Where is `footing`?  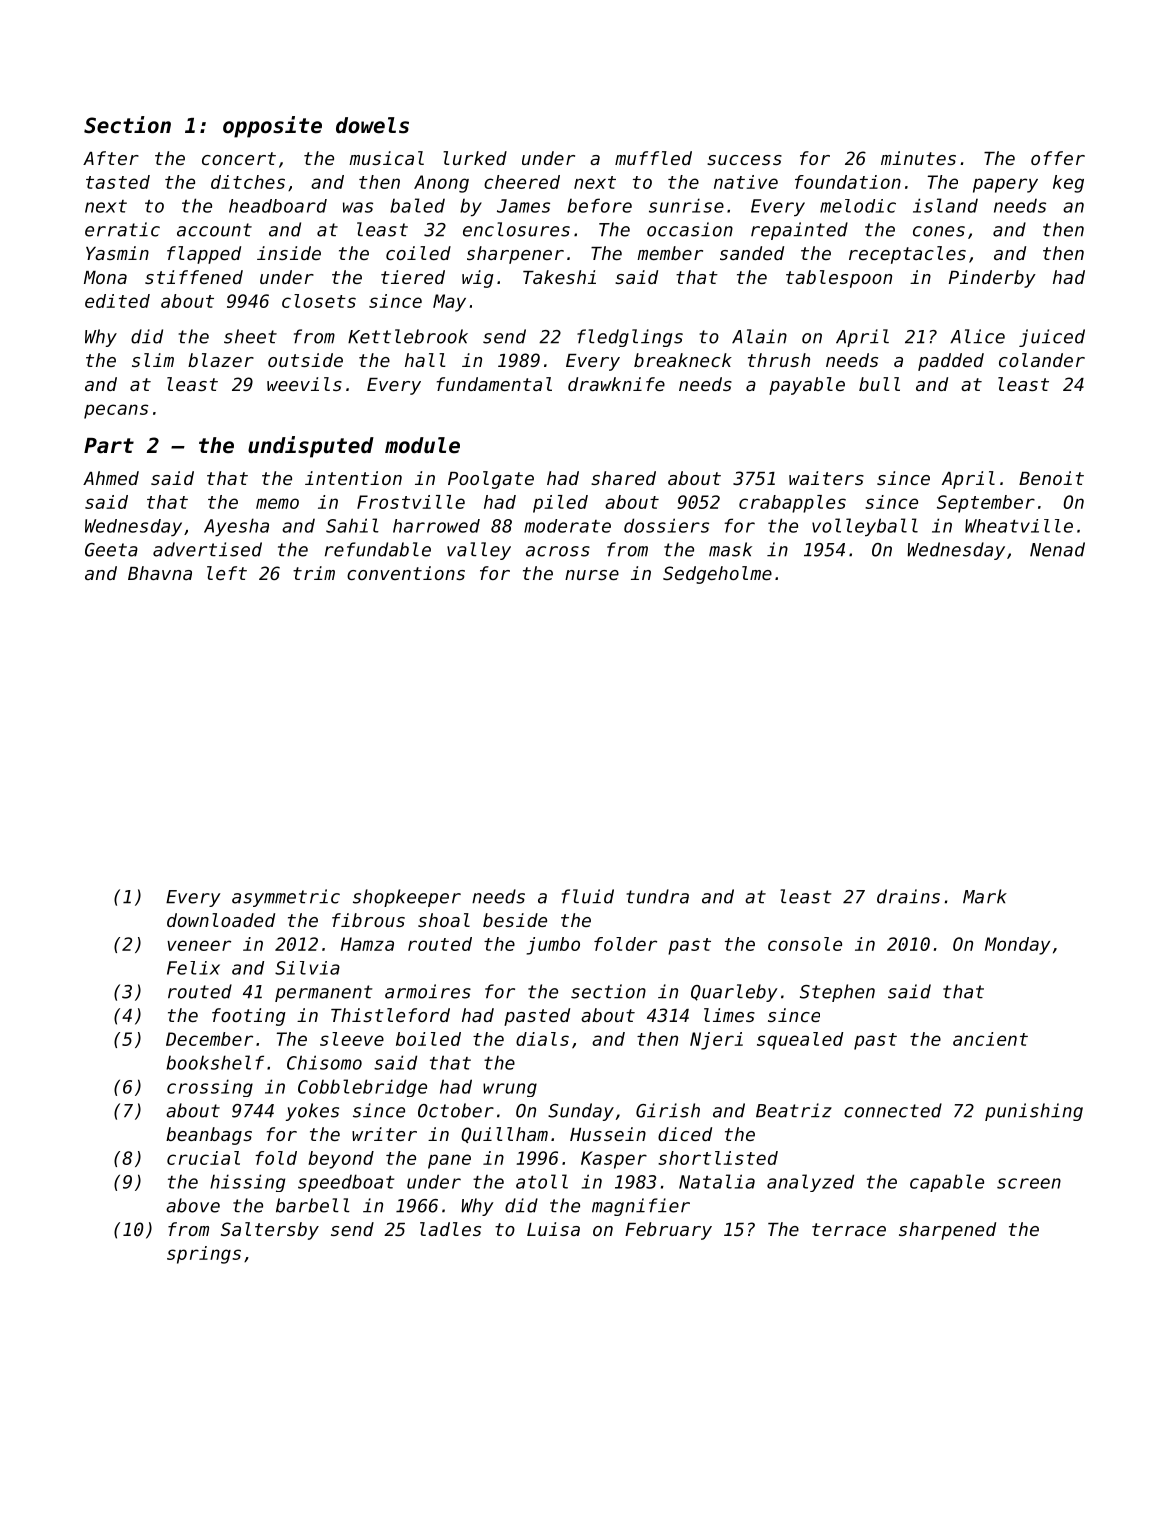
footing is located at coordinates (249, 1017).
